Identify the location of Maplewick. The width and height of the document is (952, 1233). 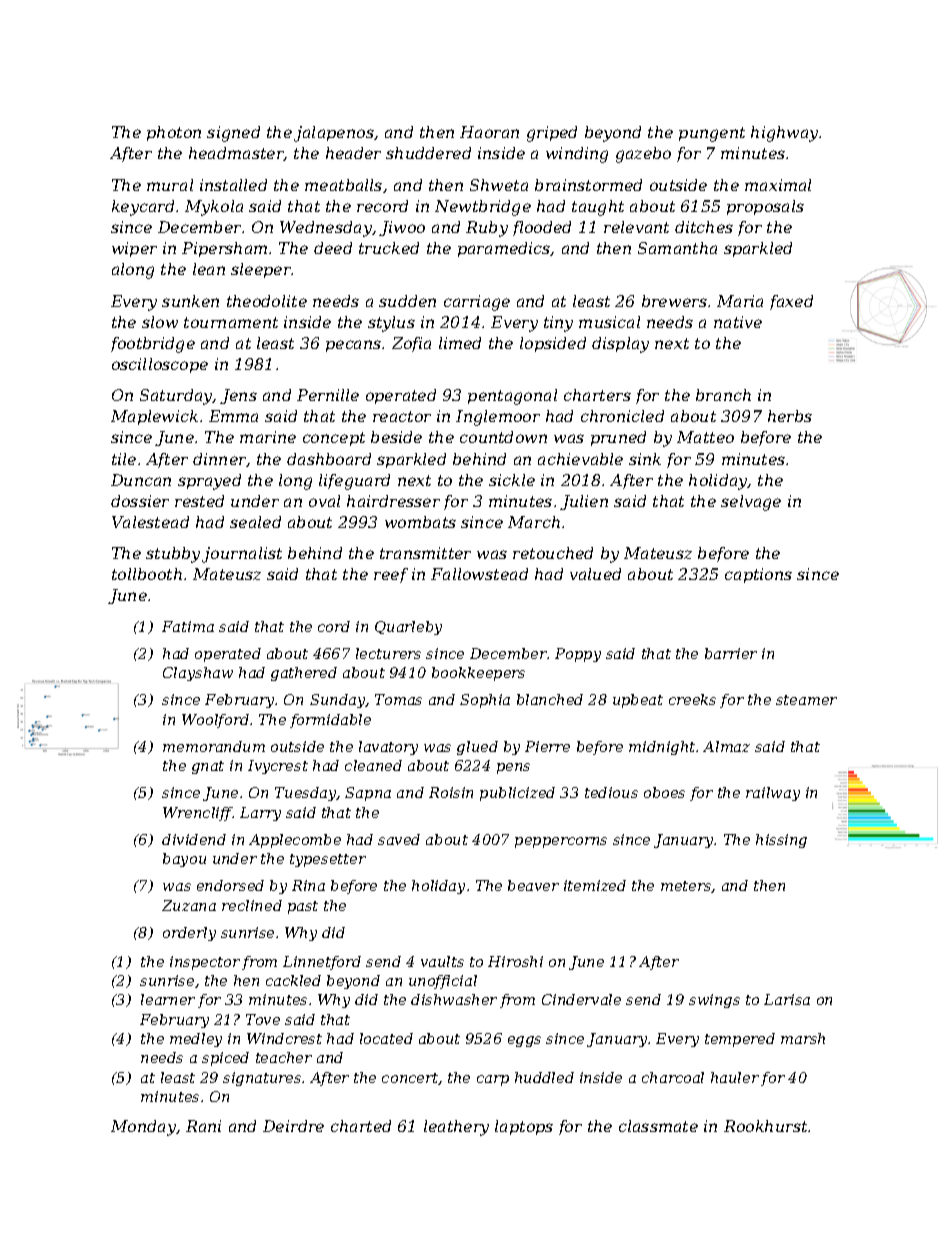
(154, 417).
